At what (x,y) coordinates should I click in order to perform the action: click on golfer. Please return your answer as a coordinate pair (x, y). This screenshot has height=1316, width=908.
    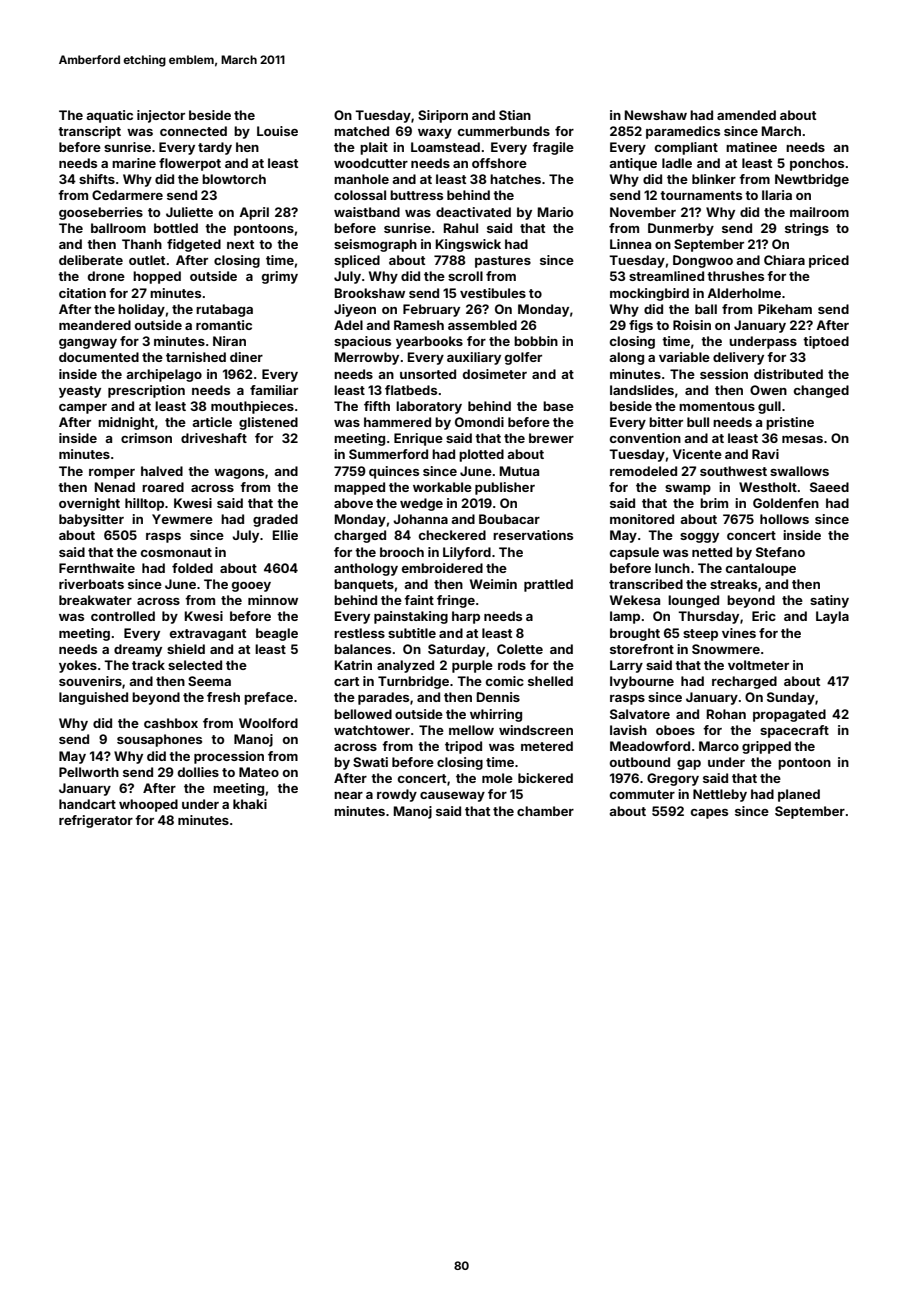
    Looking at the image, I should click on (523, 358).
